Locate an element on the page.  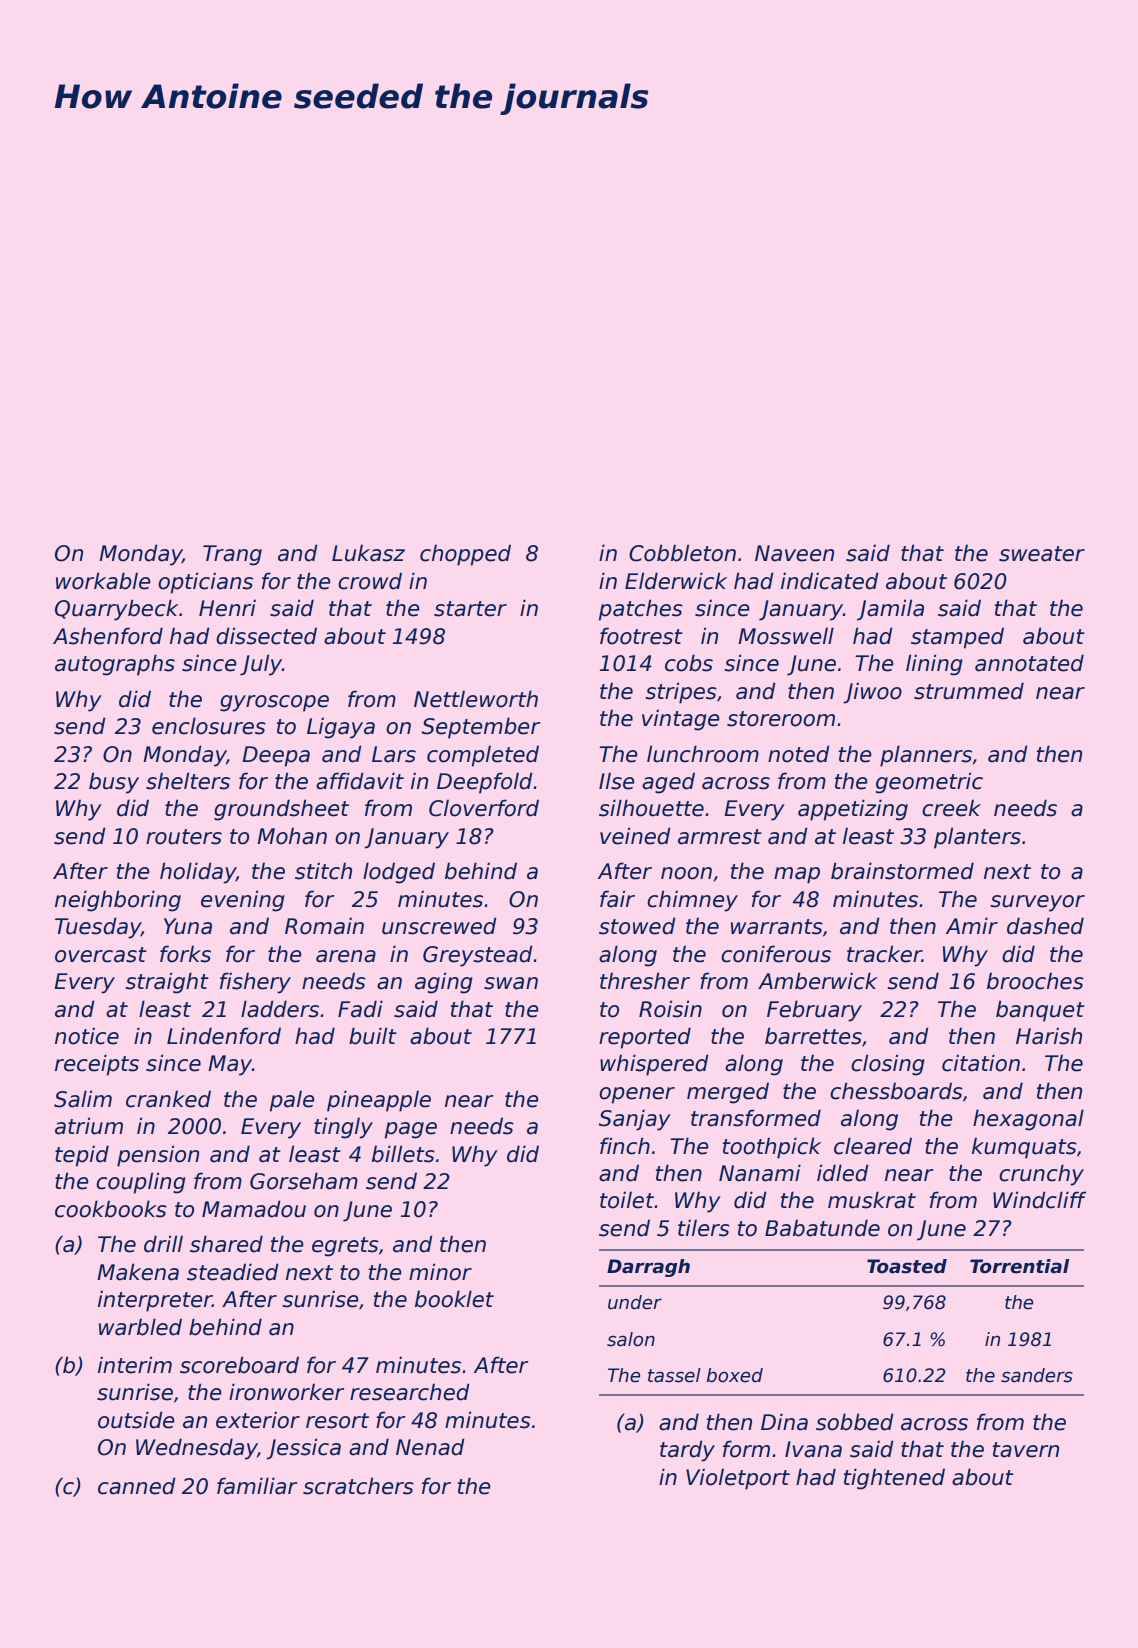
canned is located at coordinates (137, 1486).
